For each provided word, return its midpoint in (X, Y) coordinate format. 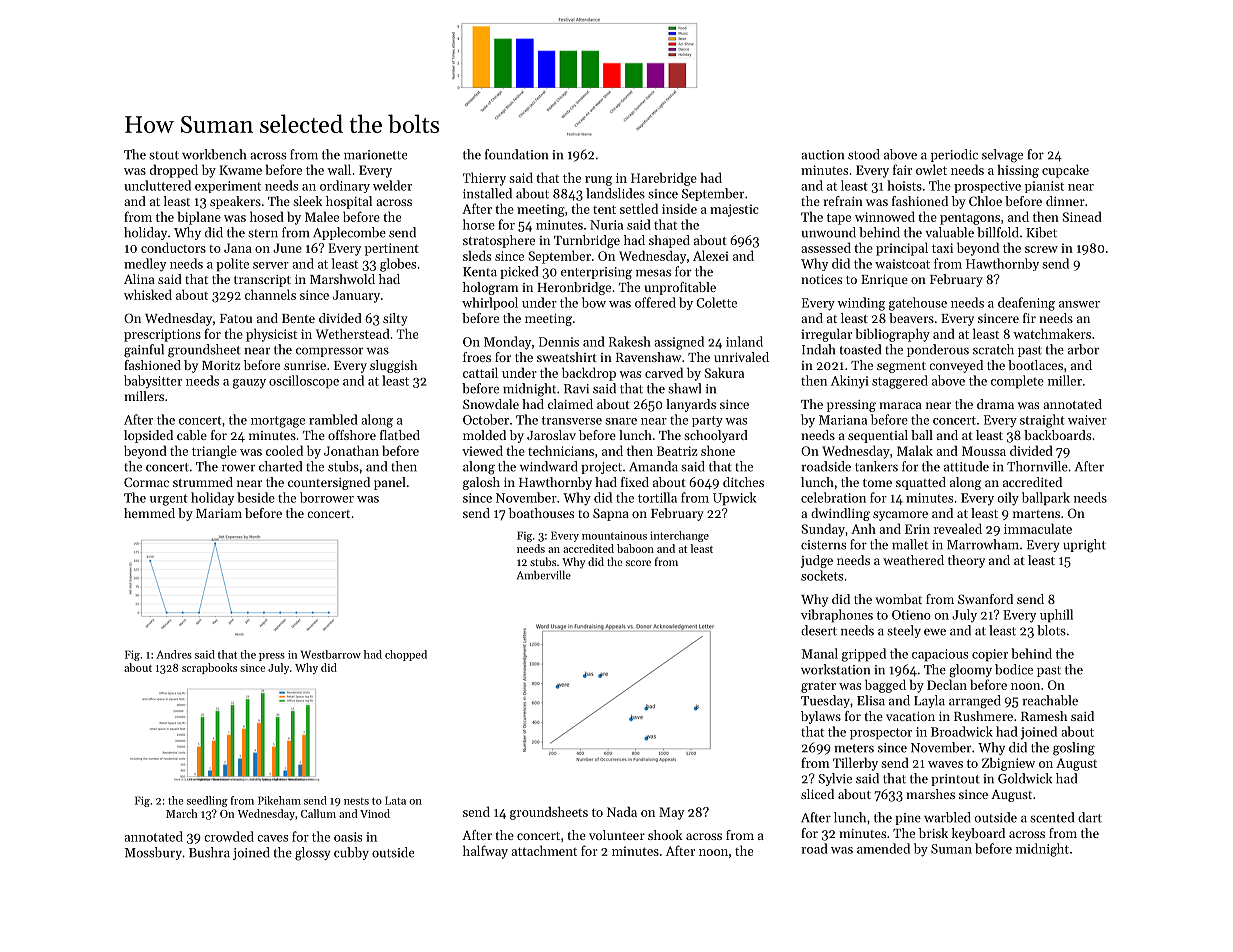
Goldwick (1025, 778)
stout (164, 155)
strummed (203, 482)
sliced (817, 794)
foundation (516, 154)
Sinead (1082, 216)
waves (945, 764)
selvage (1002, 156)
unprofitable (680, 288)
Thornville (1037, 466)
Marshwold (342, 279)
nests (356, 801)
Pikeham (279, 800)
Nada (622, 811)
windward (549, 466)
